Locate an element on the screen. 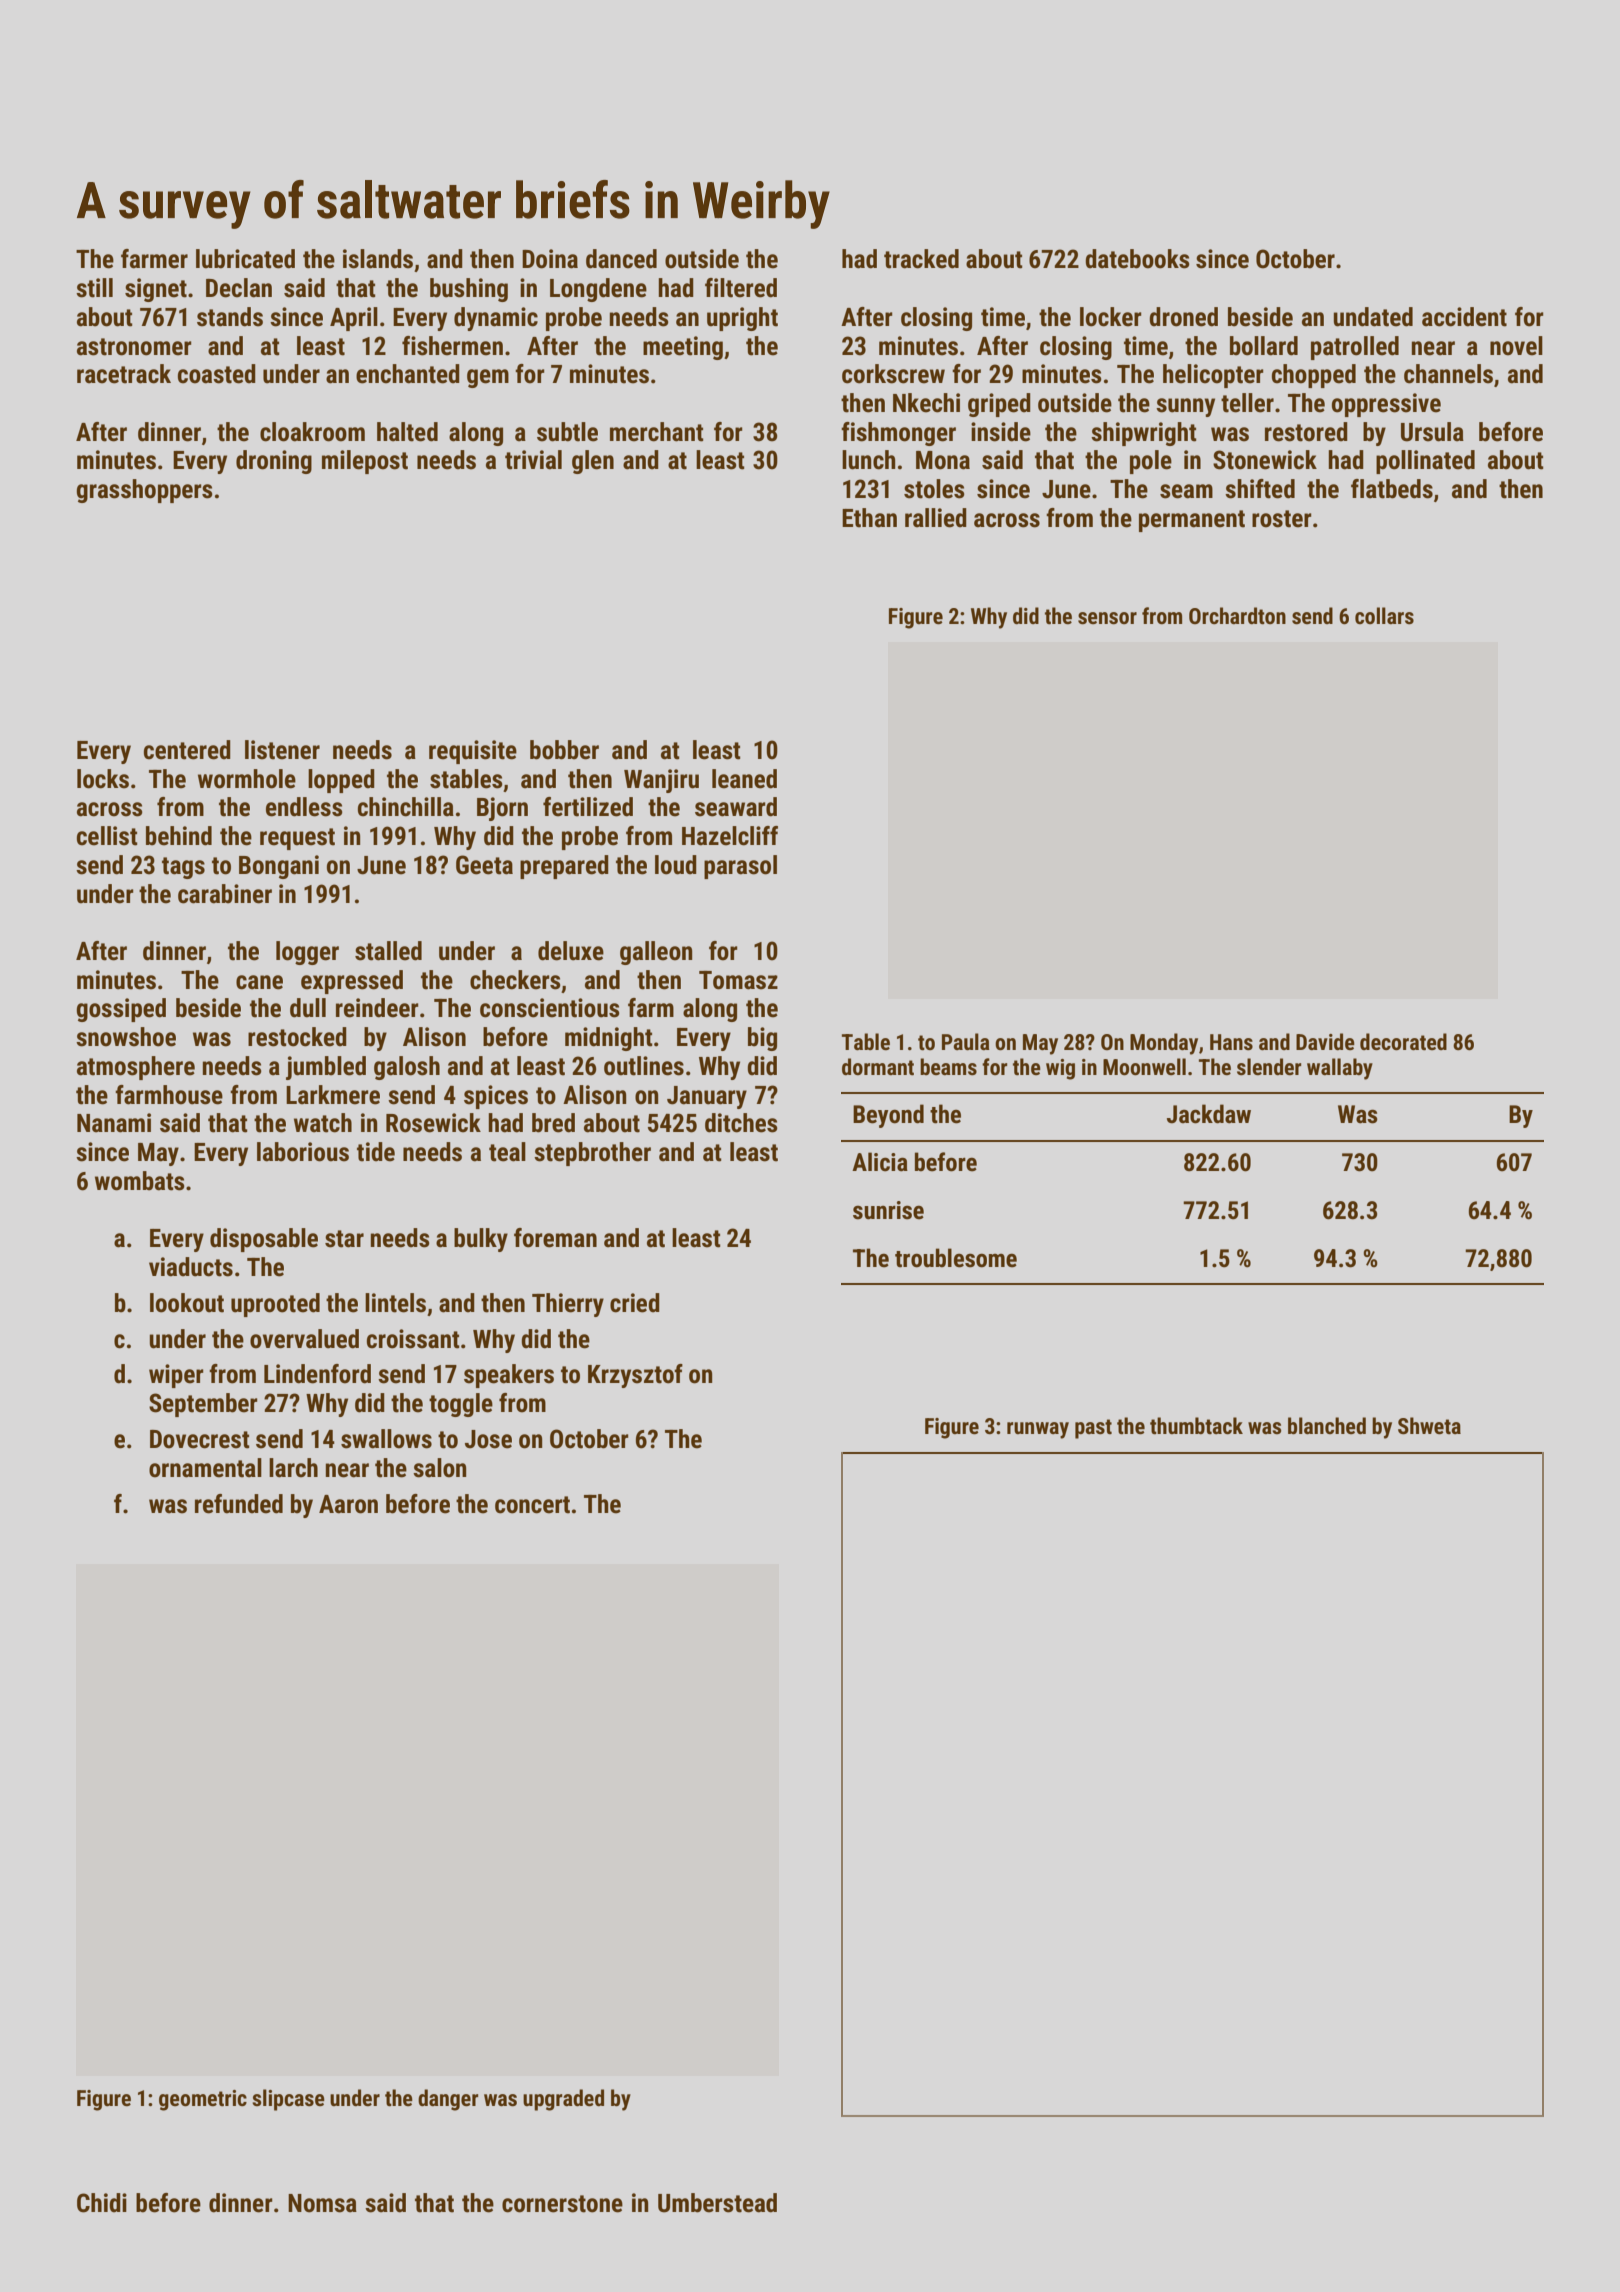 Image resolution: width=1620 pixels, height=2292 pixels. troublesome is located at coordinates (956, 1258).
